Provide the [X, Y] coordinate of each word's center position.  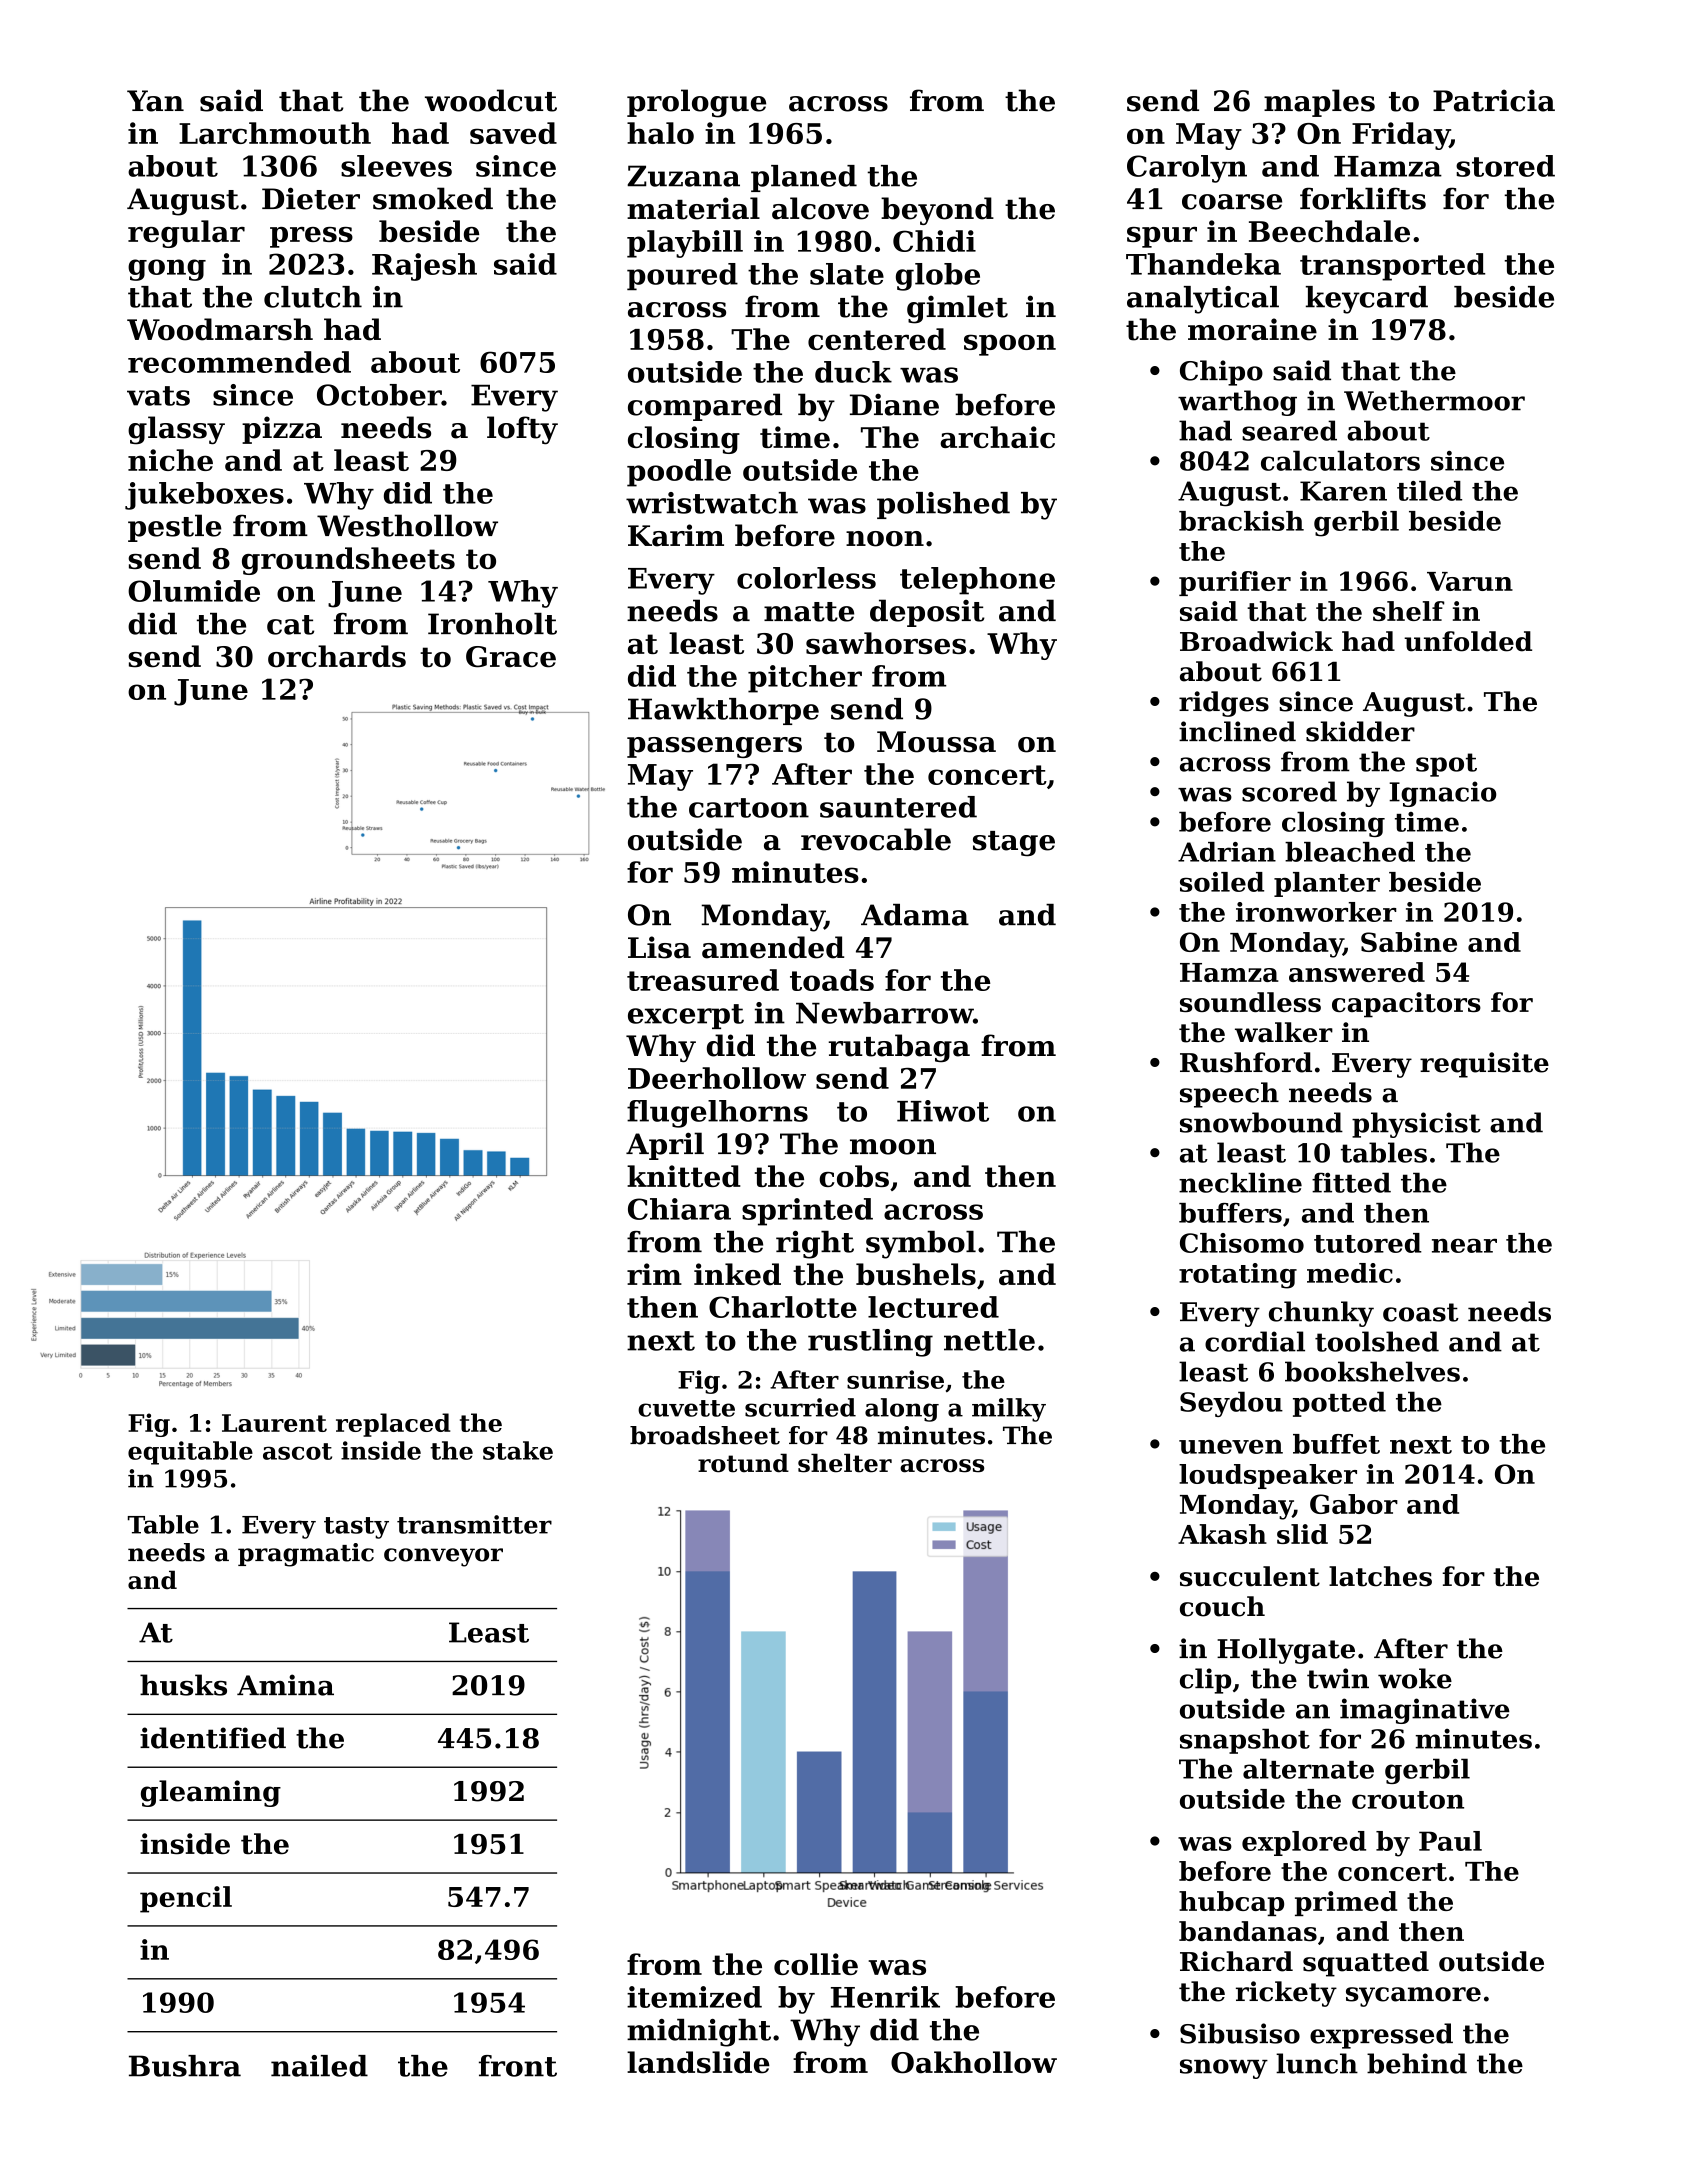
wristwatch [712, 503]
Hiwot [943, 1111]
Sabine [1409, 942]
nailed [319, 2066]
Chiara [679, 1209]
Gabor [1354, 1504]
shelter [845, 1463]
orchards [337, 656]
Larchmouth [275, 133]
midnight [699, 2033]
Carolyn [1187, 169]
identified [213, 1738]
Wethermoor [1434, 400]
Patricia [1494, 100]
